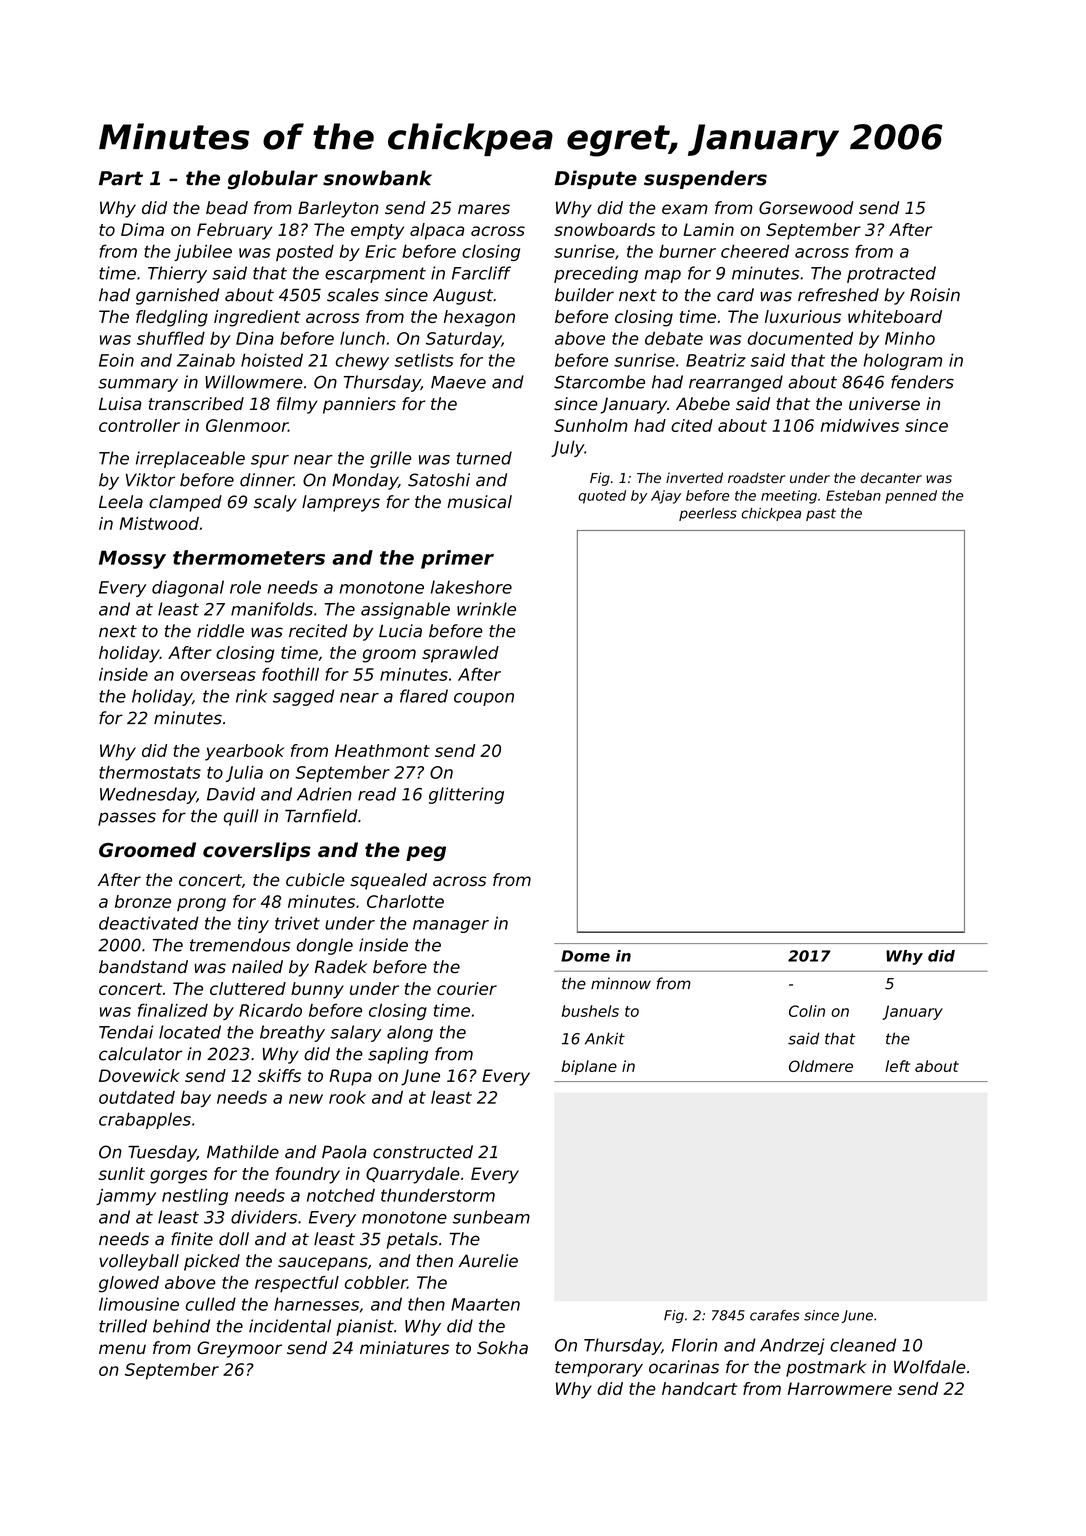  What do you see at coordinates (488, 1261) in the screenshot?
I see `Aurelie` at bounding box center [488, 1261].
